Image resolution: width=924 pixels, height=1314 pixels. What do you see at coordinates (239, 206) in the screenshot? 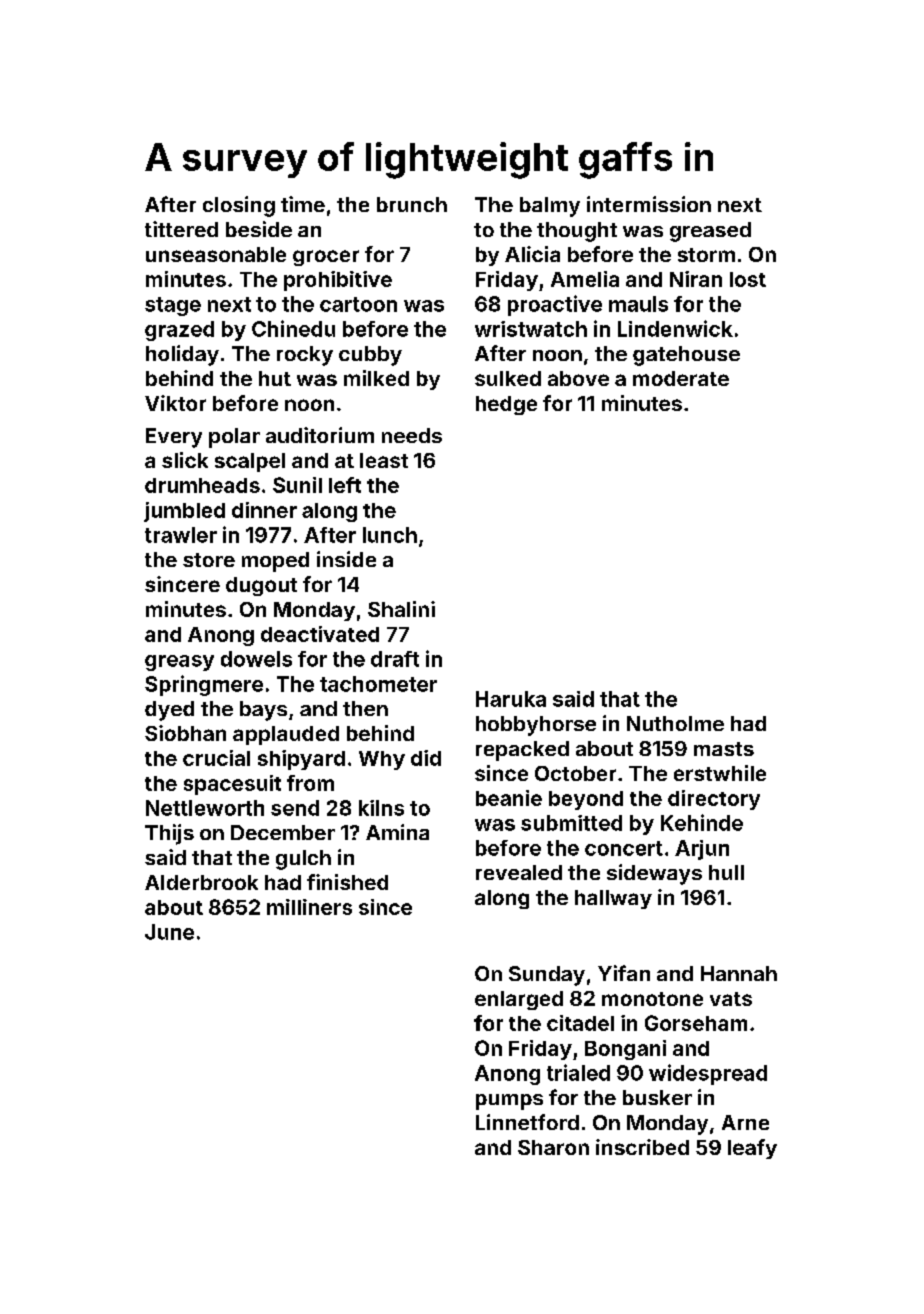
I see `closing` at bounding box center [239, 206].
